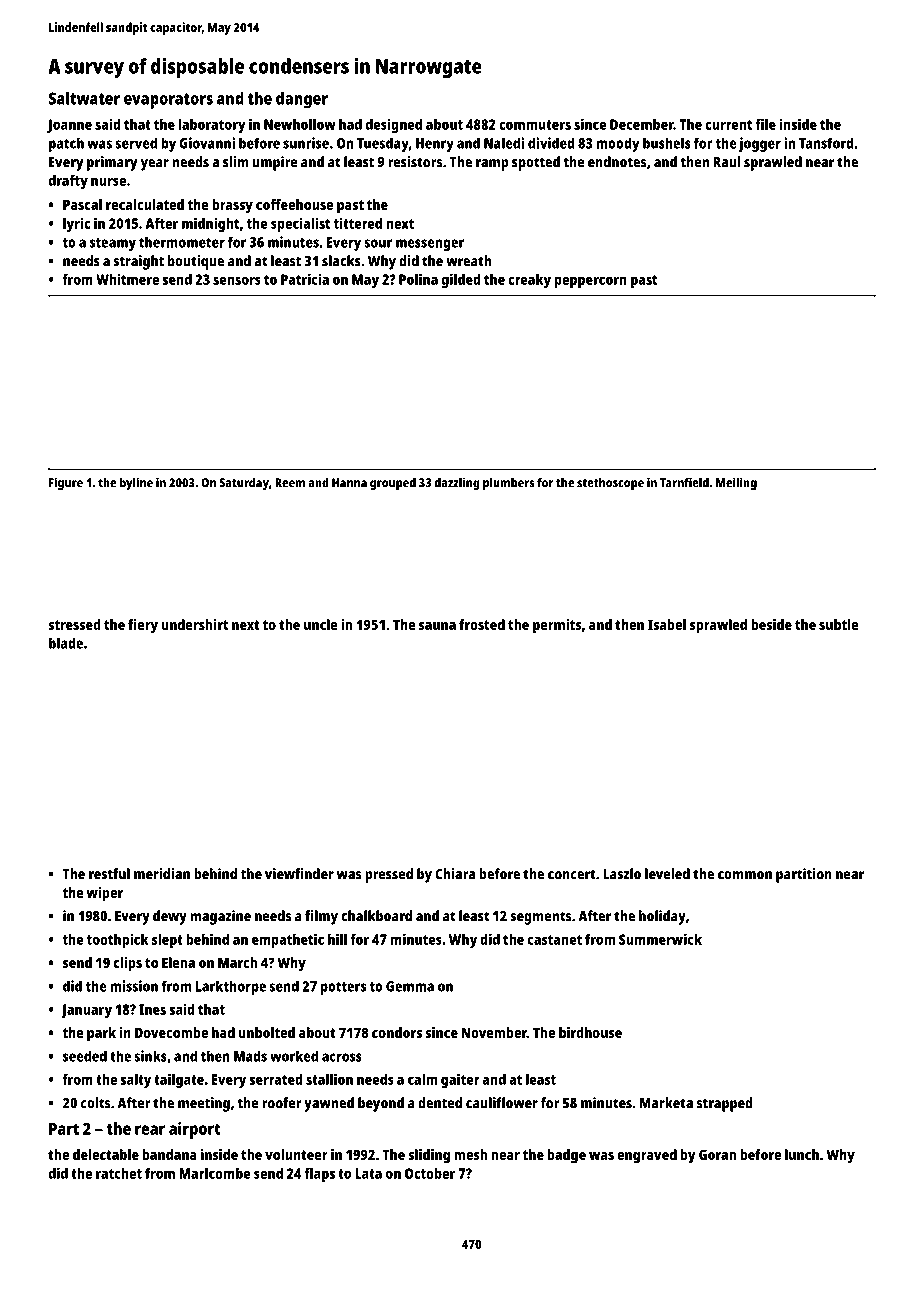  I want to click on peppercorn, so click(591, 282).
